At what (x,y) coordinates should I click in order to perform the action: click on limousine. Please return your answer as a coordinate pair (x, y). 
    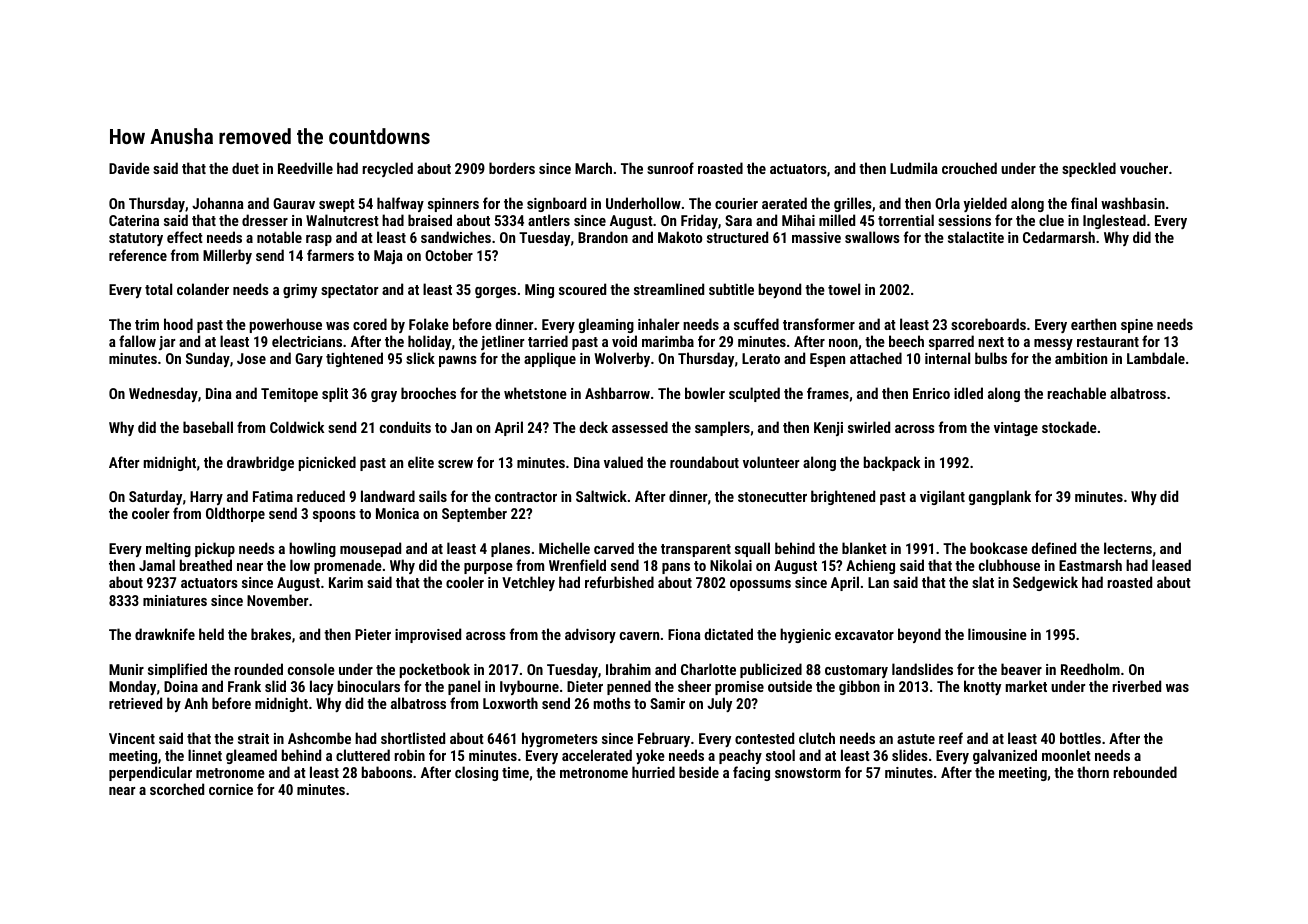
    Looking at the image, I should click on (997, 634).
